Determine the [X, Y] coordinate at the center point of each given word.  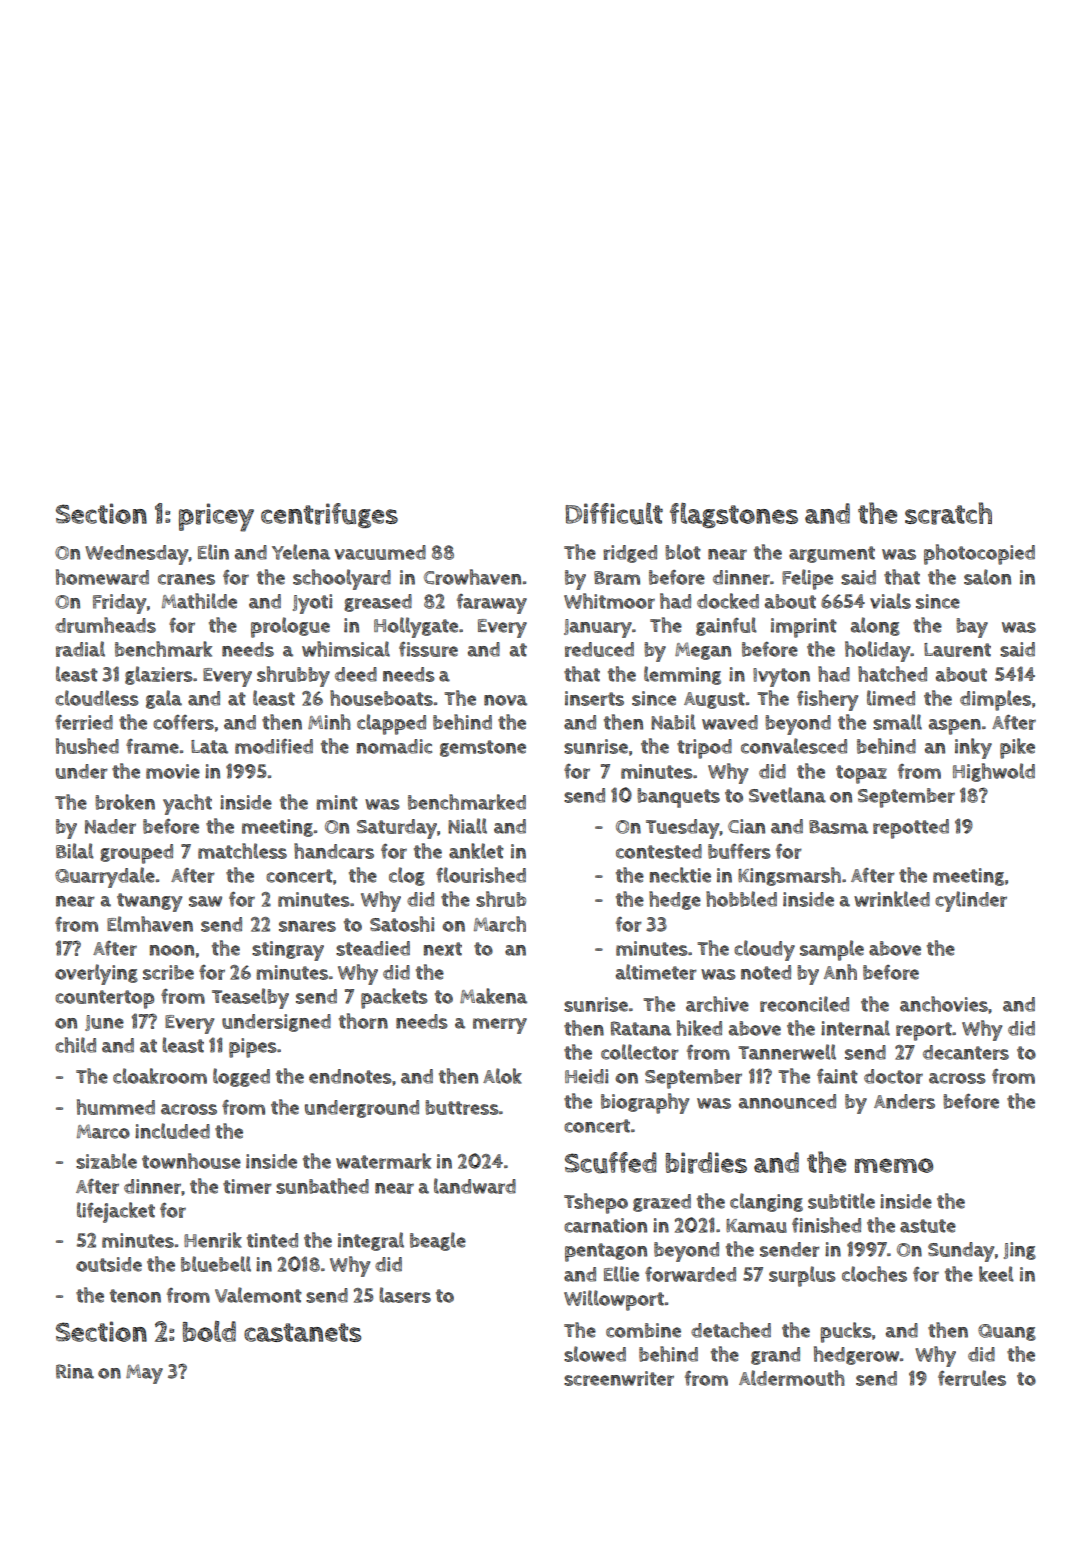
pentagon [606, 1252]
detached [731, 1330]
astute [928, 1226]
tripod [704, 749]
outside [109, 1264]
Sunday [961, 1252]
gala [164, 699]
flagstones [734, 515]
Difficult [614, 514]
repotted [911, 829]
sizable [106, 1161]
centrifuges [329, 515]
